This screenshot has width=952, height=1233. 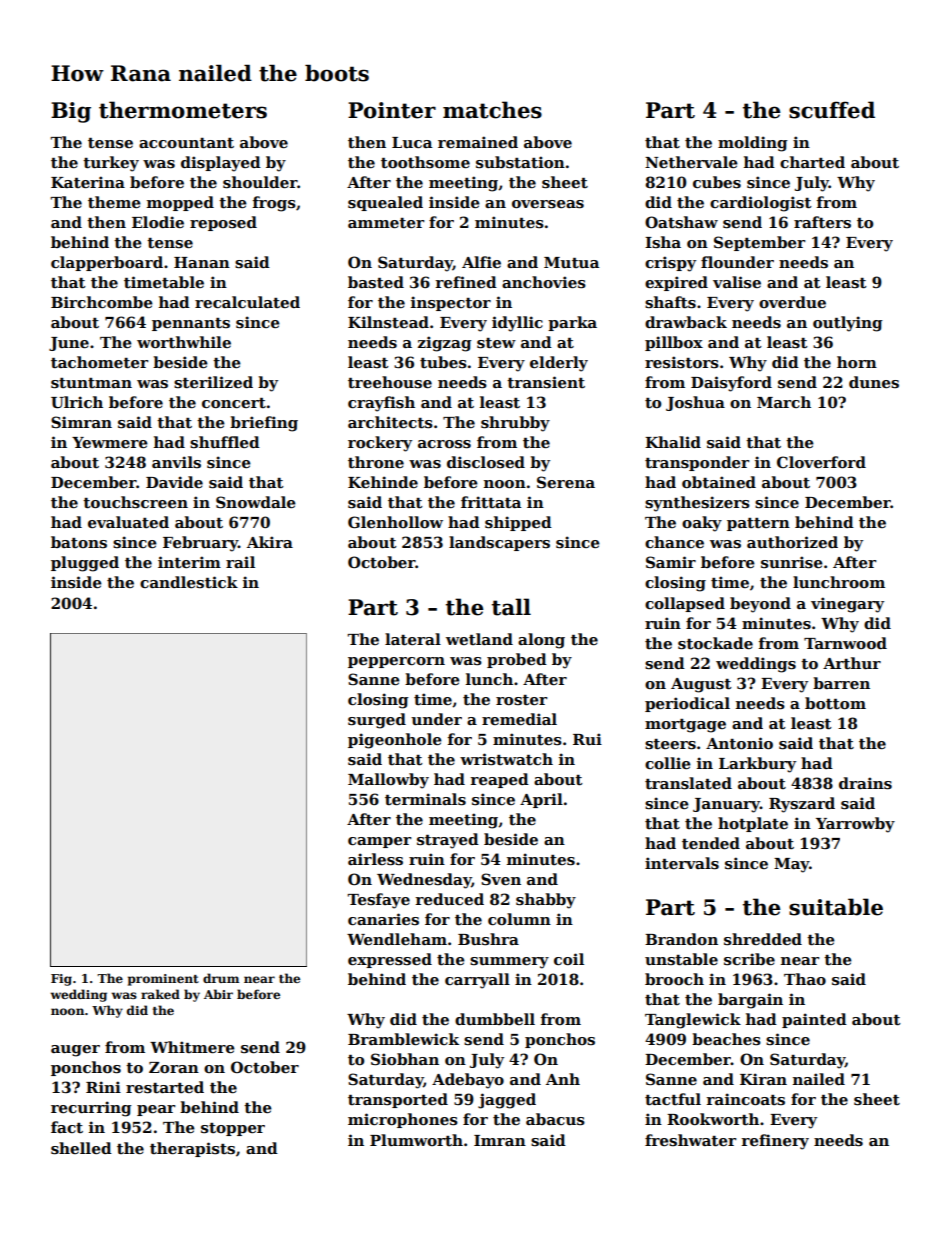 What do you see at coordinates (832, 110) in the screenshot?
I see `scuffed` at bounding box center [832, 110].
